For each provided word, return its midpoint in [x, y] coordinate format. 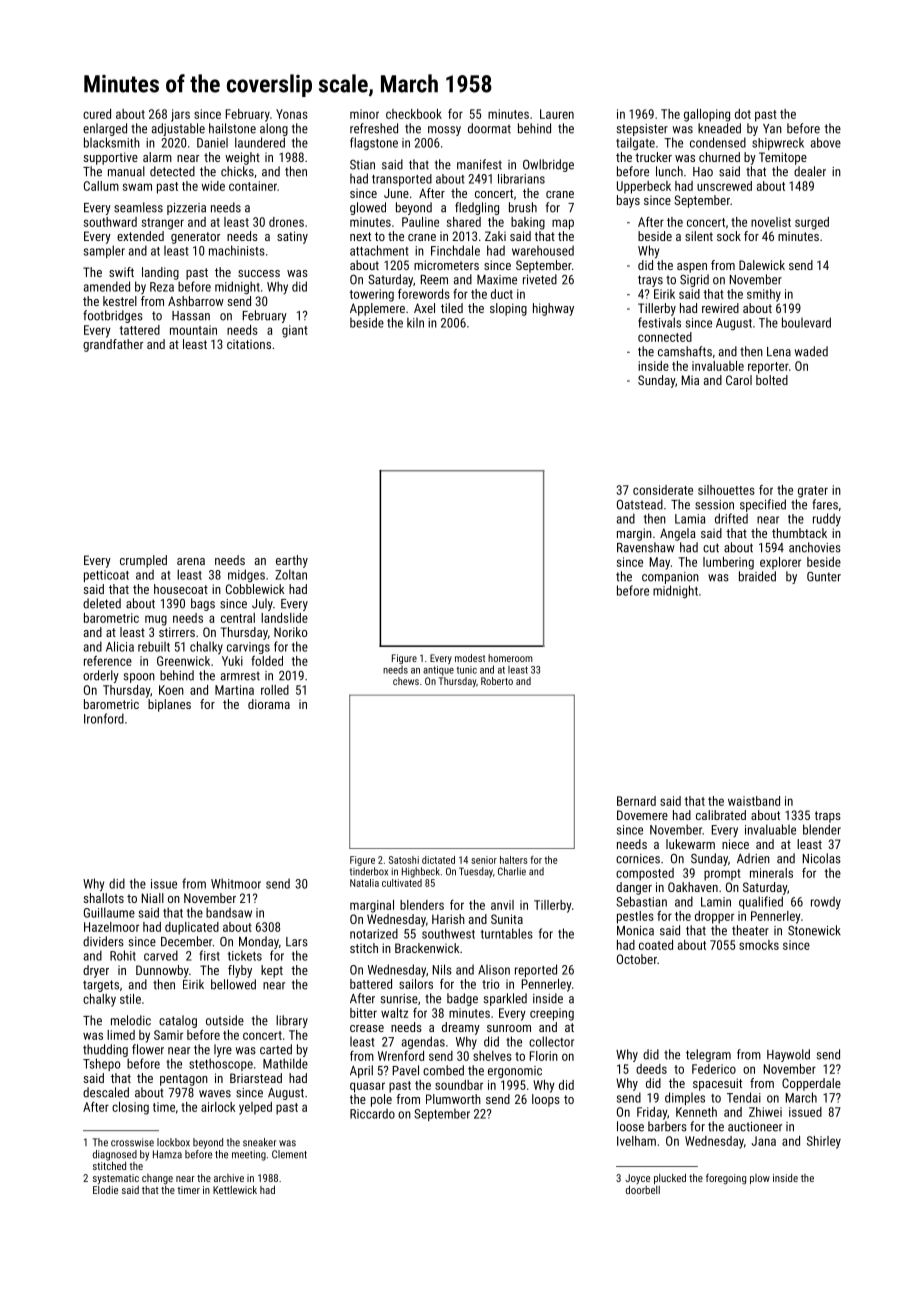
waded [811, 351]
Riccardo [372, 1113]
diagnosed [115, 1155]
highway [553, 309]
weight [242, 158]
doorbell [643, 1190]
